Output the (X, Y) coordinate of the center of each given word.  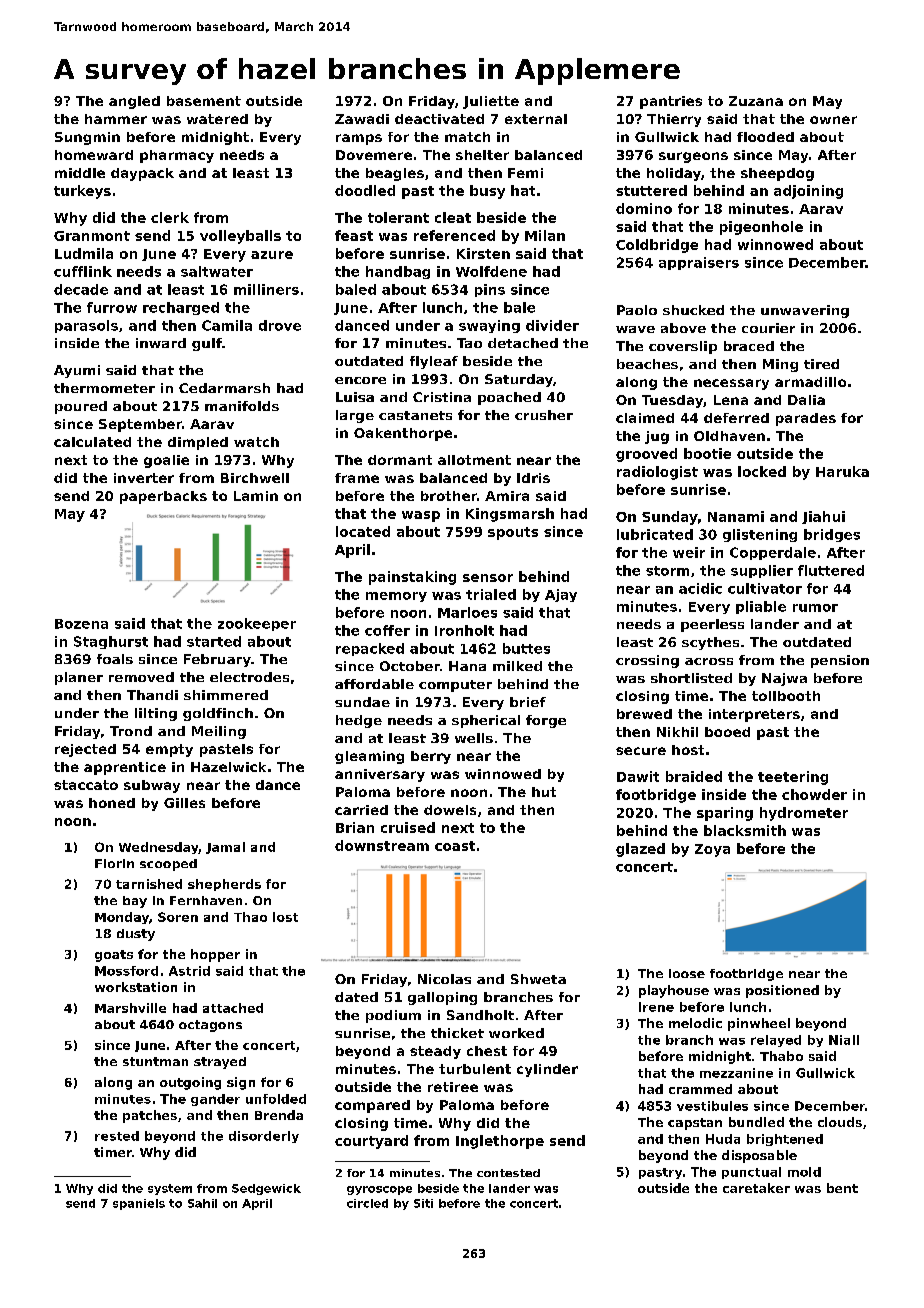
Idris (533, 478)
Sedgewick (266, 1189)
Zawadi (362, 119)
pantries (671, 102)
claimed (645, 418)
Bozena (81, 624)
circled (367, 1203)
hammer (116, 119)
